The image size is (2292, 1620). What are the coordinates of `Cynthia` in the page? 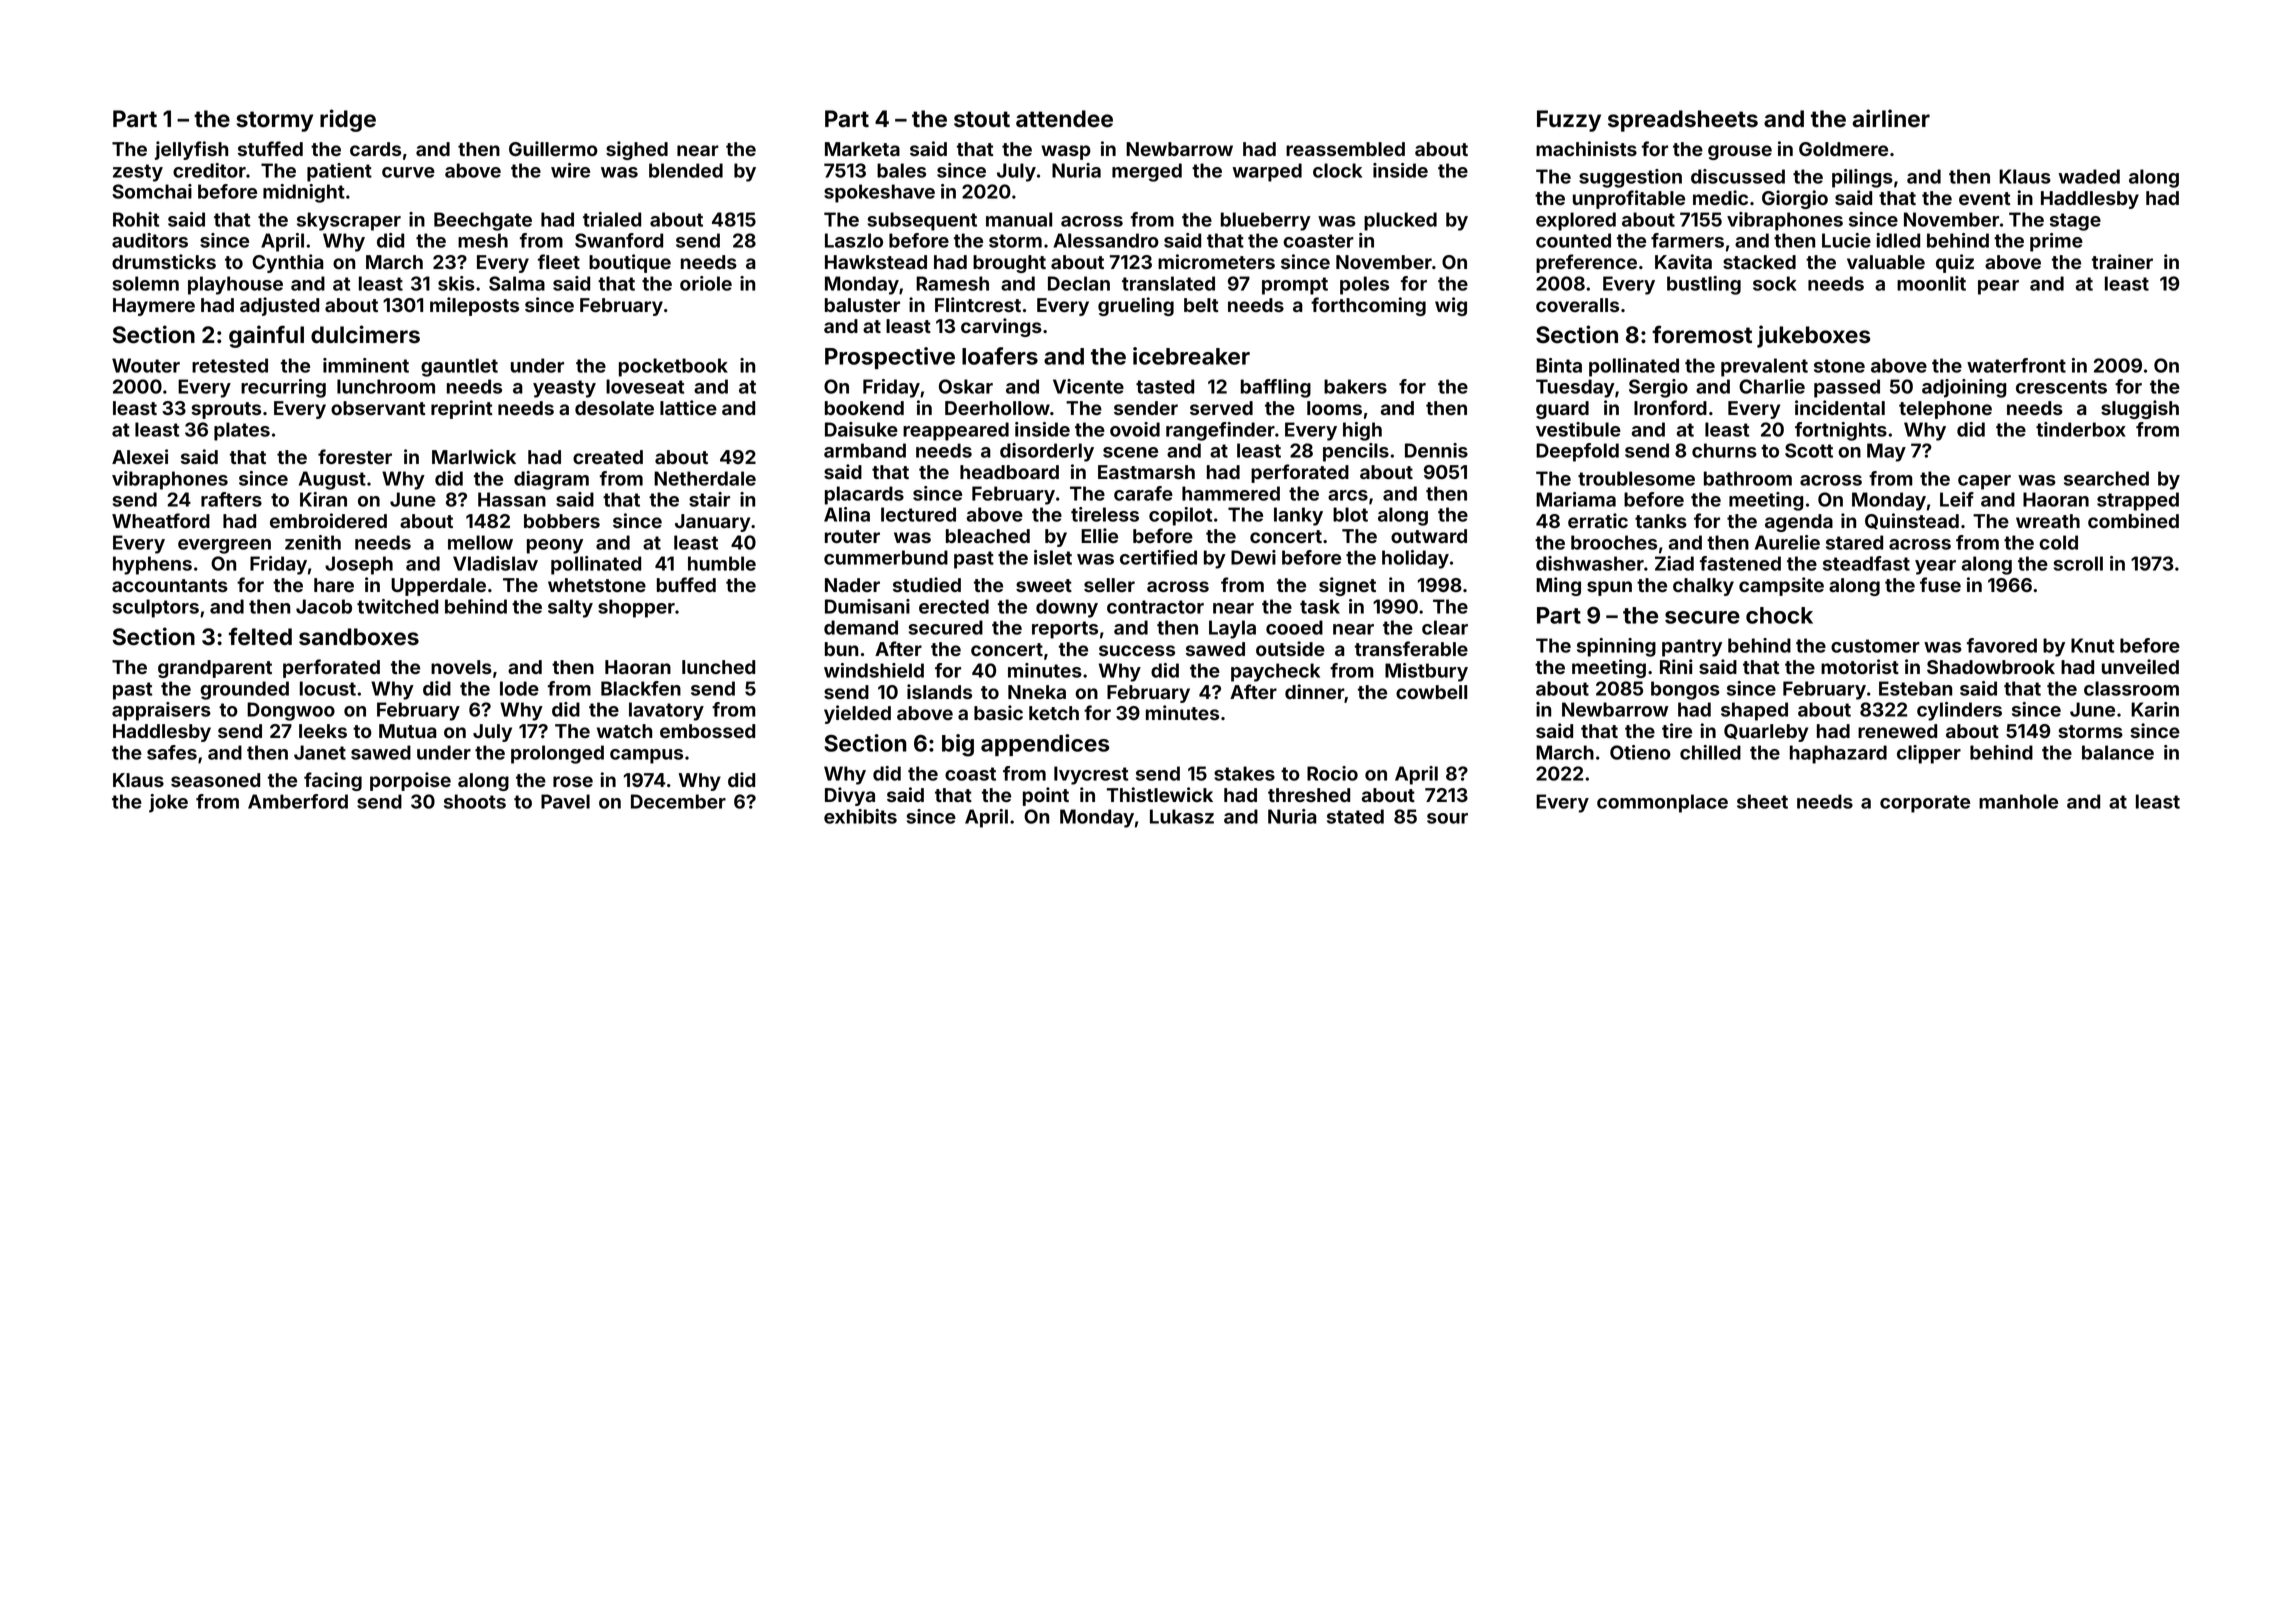 It's located at (288, 263).
